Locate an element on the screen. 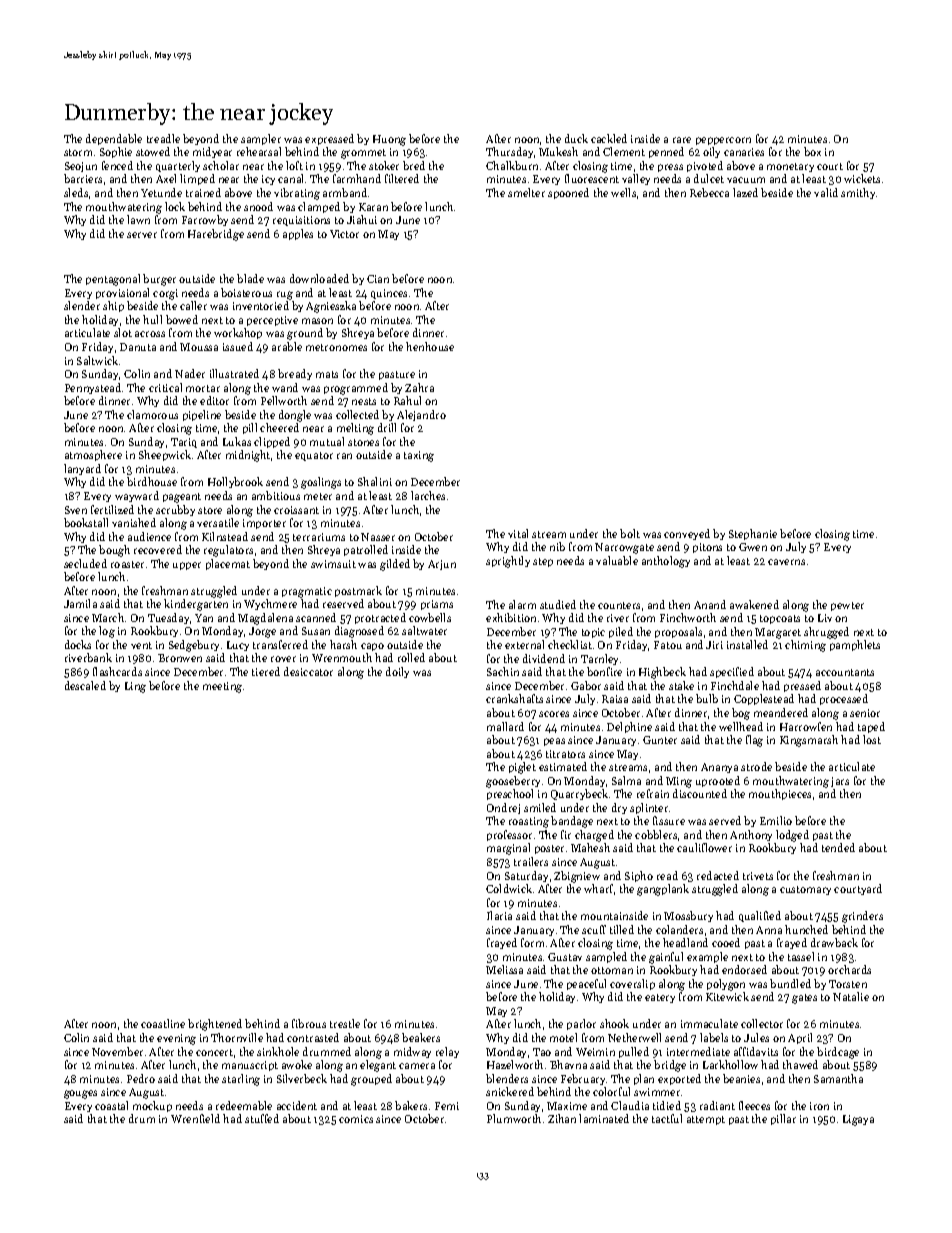 The image size is (952, 1233). brightened is located at coordinates (215, 1025).
